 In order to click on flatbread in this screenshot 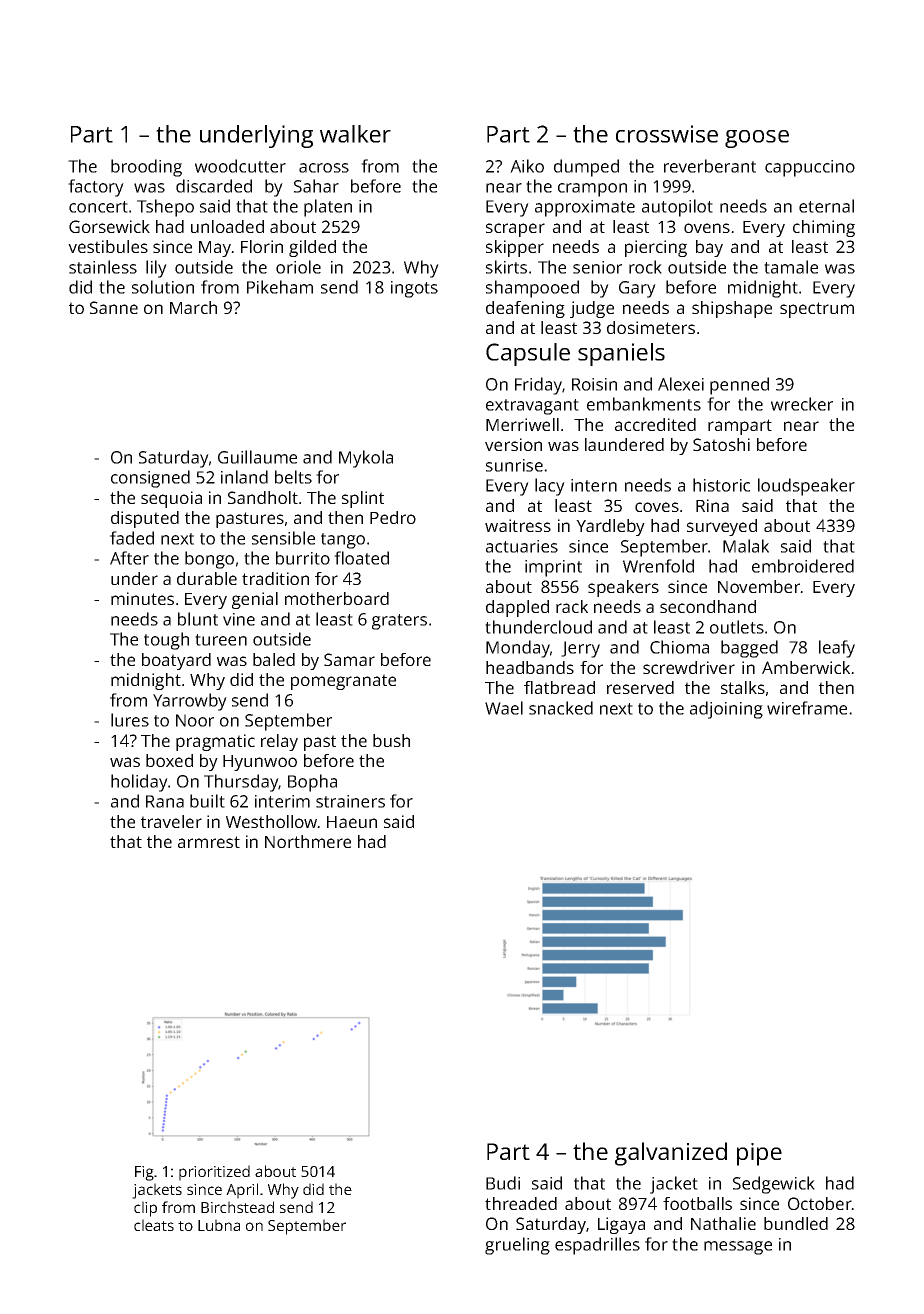, I will do `click(559, 687)`.
